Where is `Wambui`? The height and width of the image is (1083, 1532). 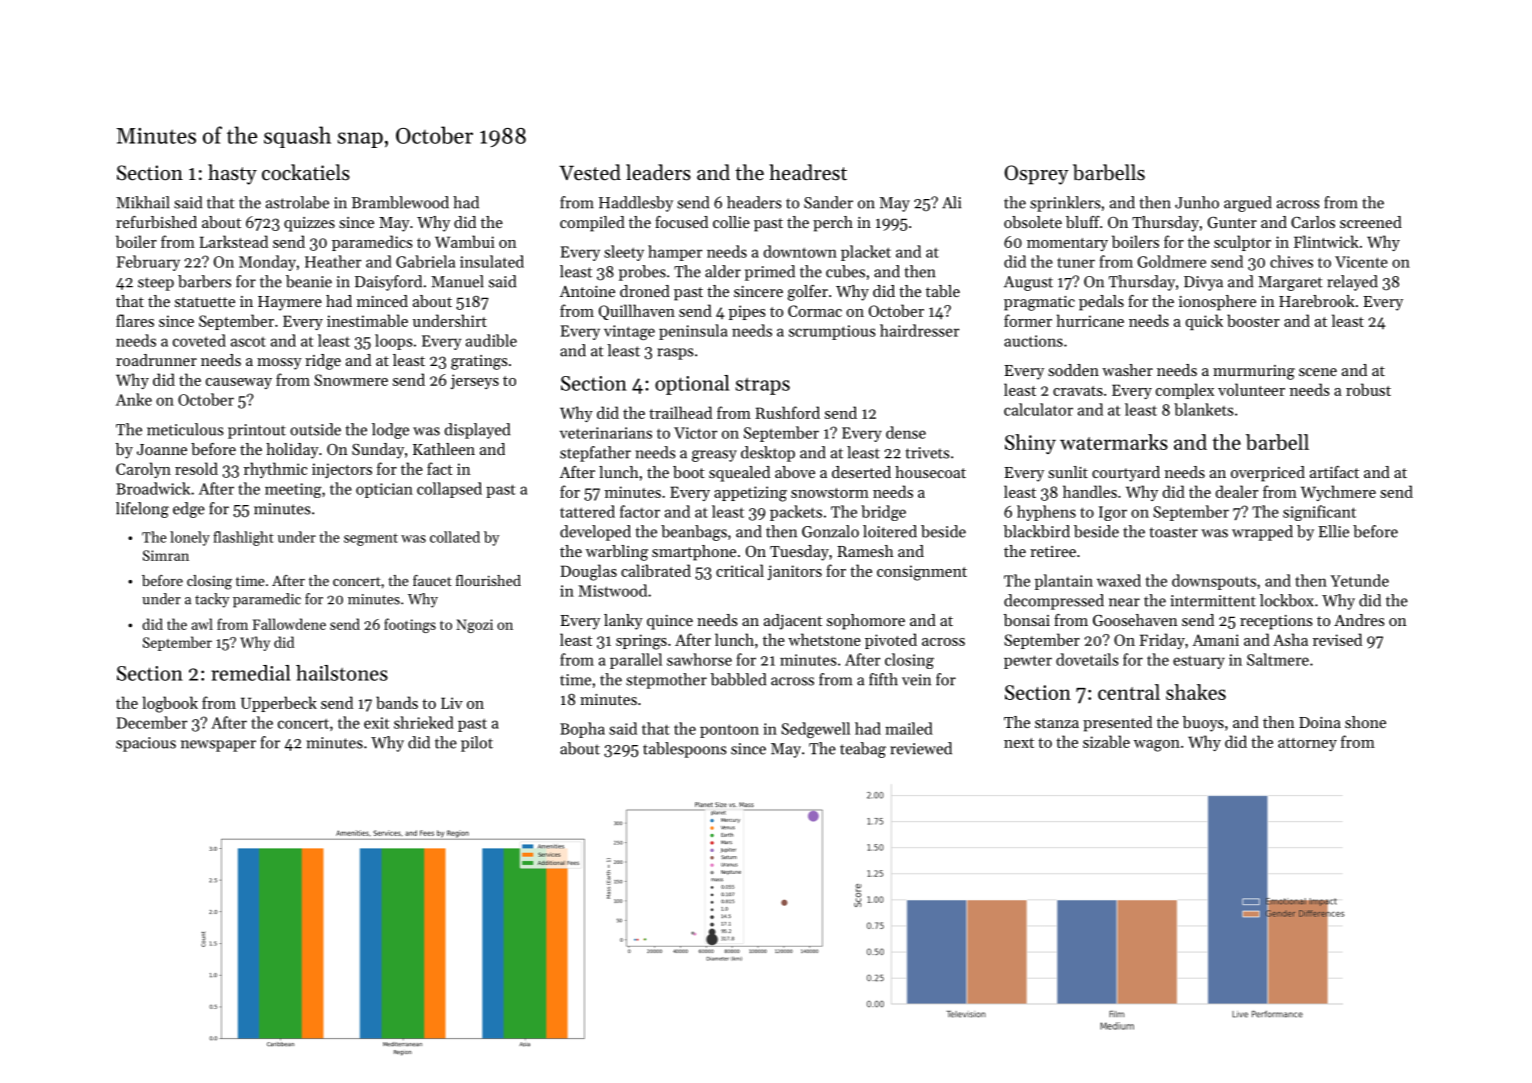 Wambui is located at coordinates (465, 241).
